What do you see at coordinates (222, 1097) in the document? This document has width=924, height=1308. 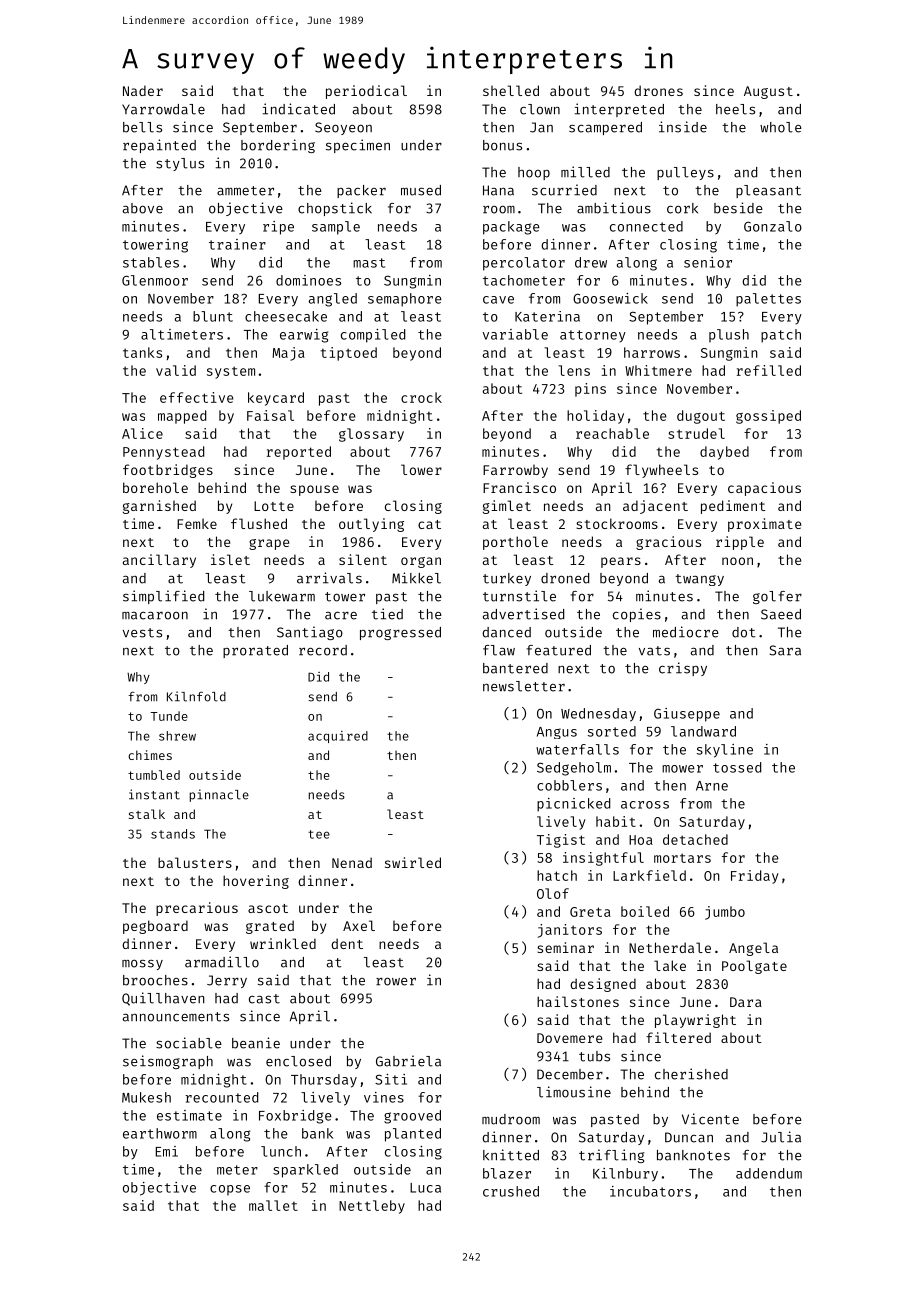 I see `recounted` at bounding box center [222, 1097].
